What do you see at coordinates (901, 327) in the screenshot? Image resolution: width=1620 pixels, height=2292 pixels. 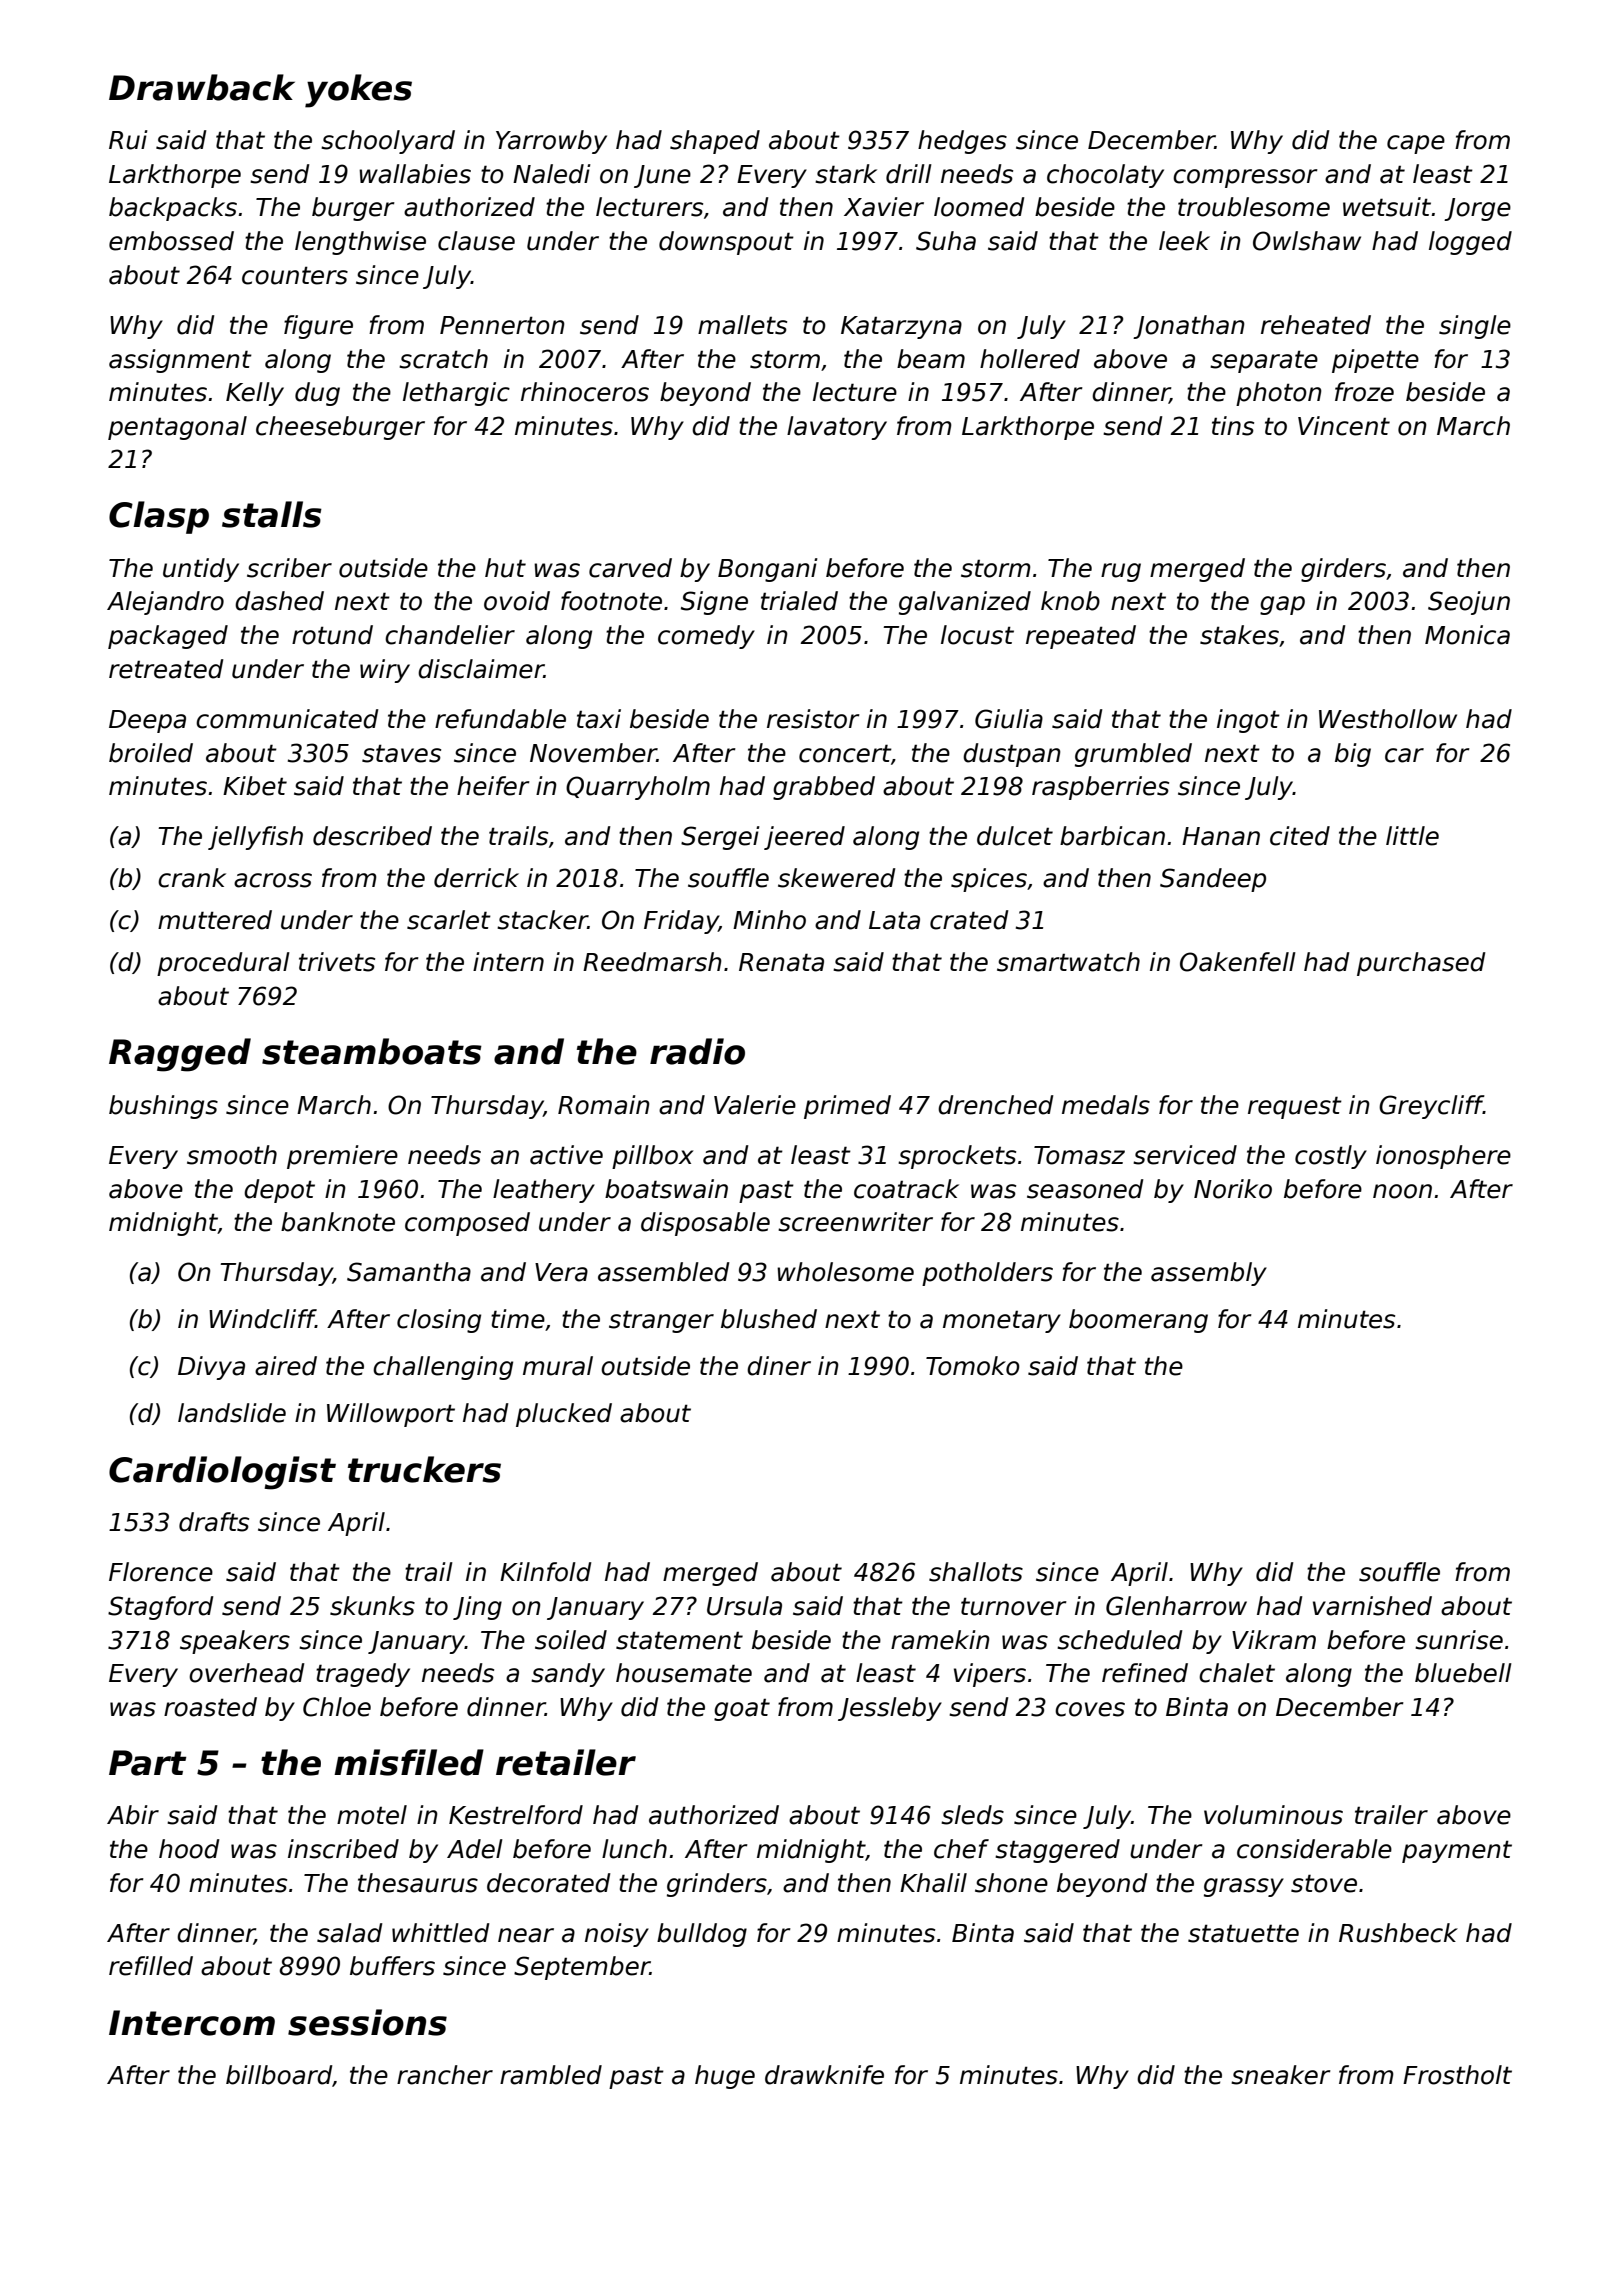 I see `Katarzyna` at bounding box center [901, 327].
